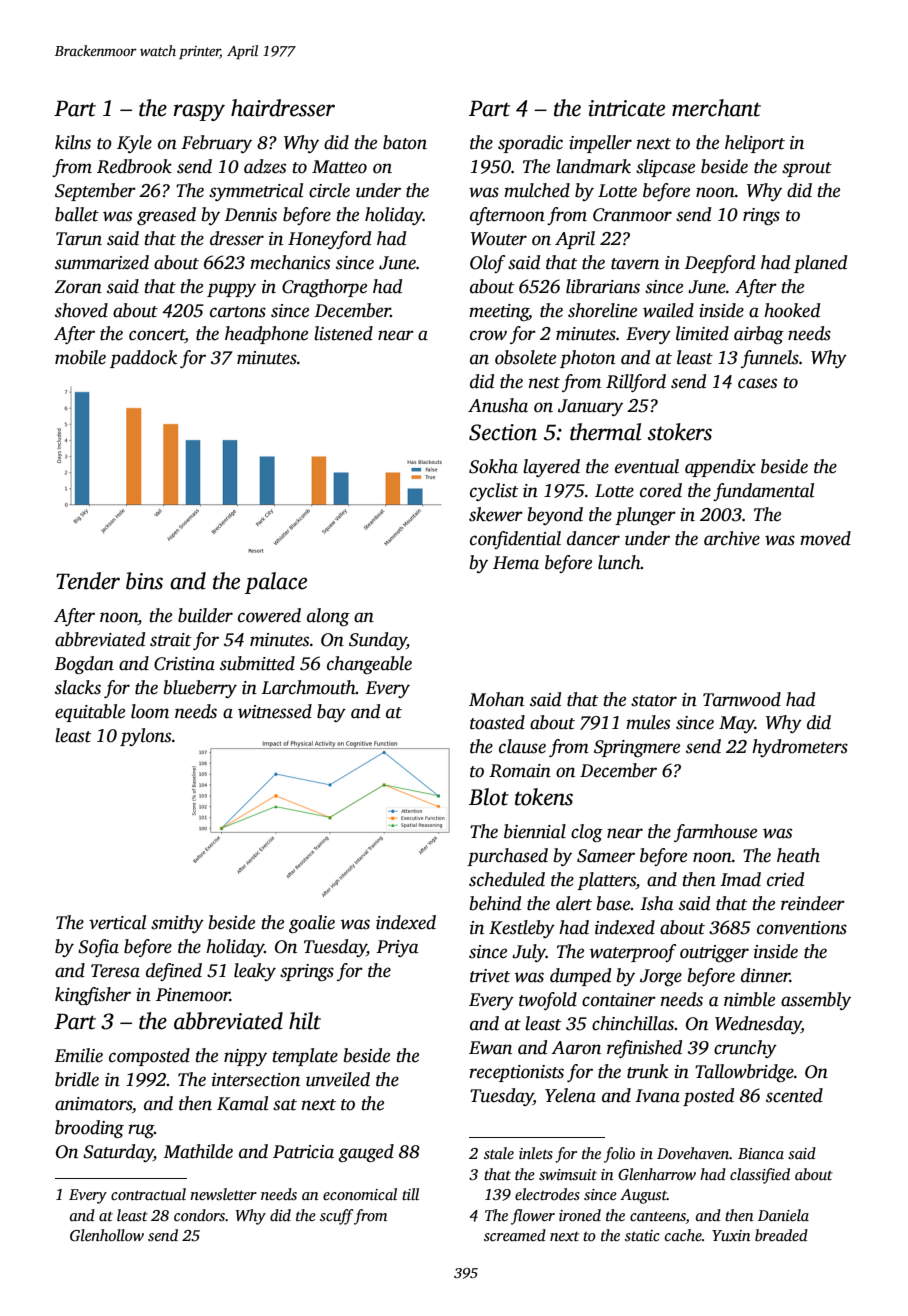  What do you see at coordinates (716, 108) in the screenshot?
I see `merchant` at bounding box center [716, 108].
